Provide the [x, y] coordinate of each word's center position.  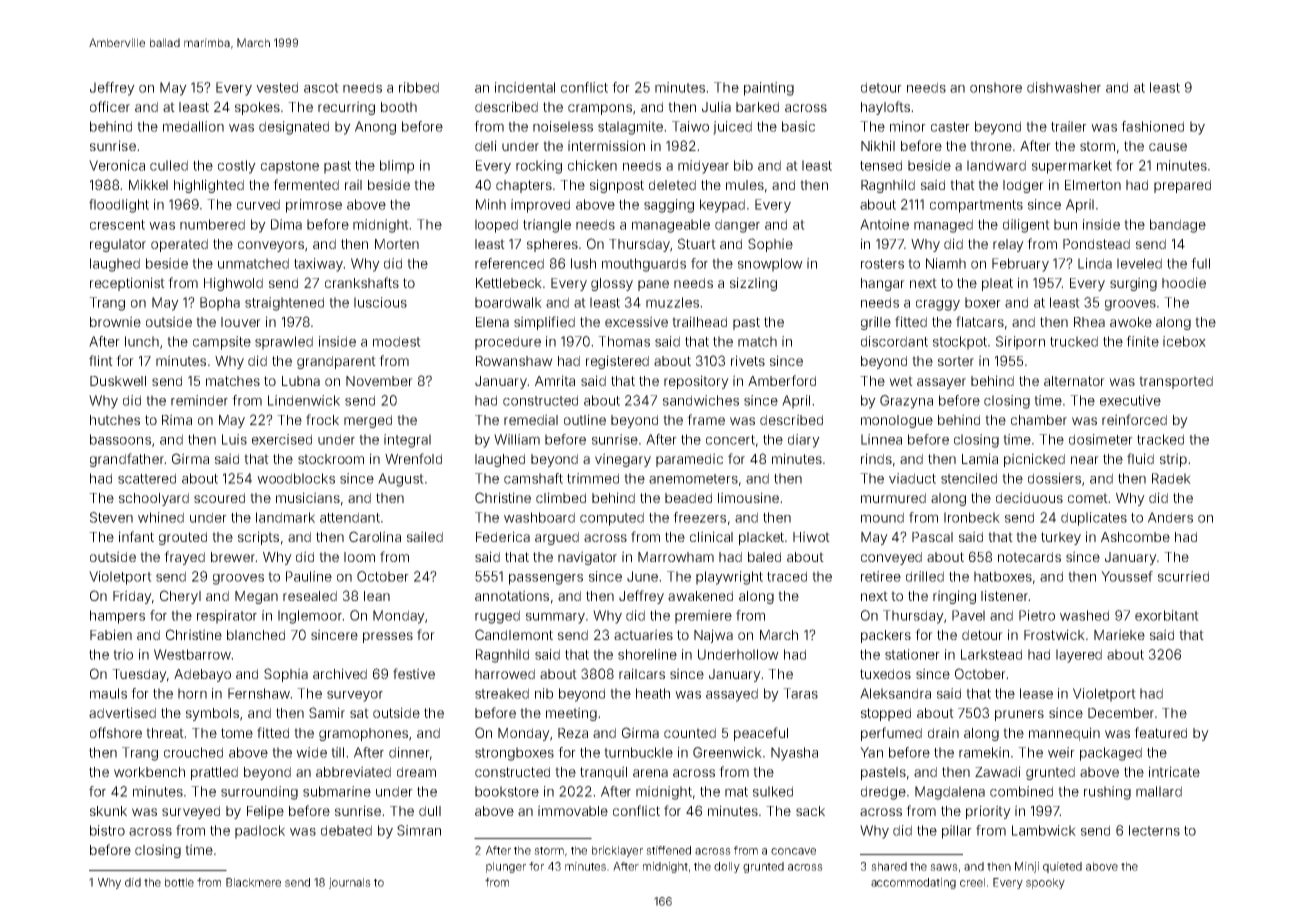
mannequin [1064, 734]
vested [277, 87]
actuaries [643, 634]
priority [988, 812]
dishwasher [1064, 87]
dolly [727, 867]
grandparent [336, 362]
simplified [544, 323]
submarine [337, 791]
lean [377, 596]
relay [1008, 245]
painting [769, 89]
